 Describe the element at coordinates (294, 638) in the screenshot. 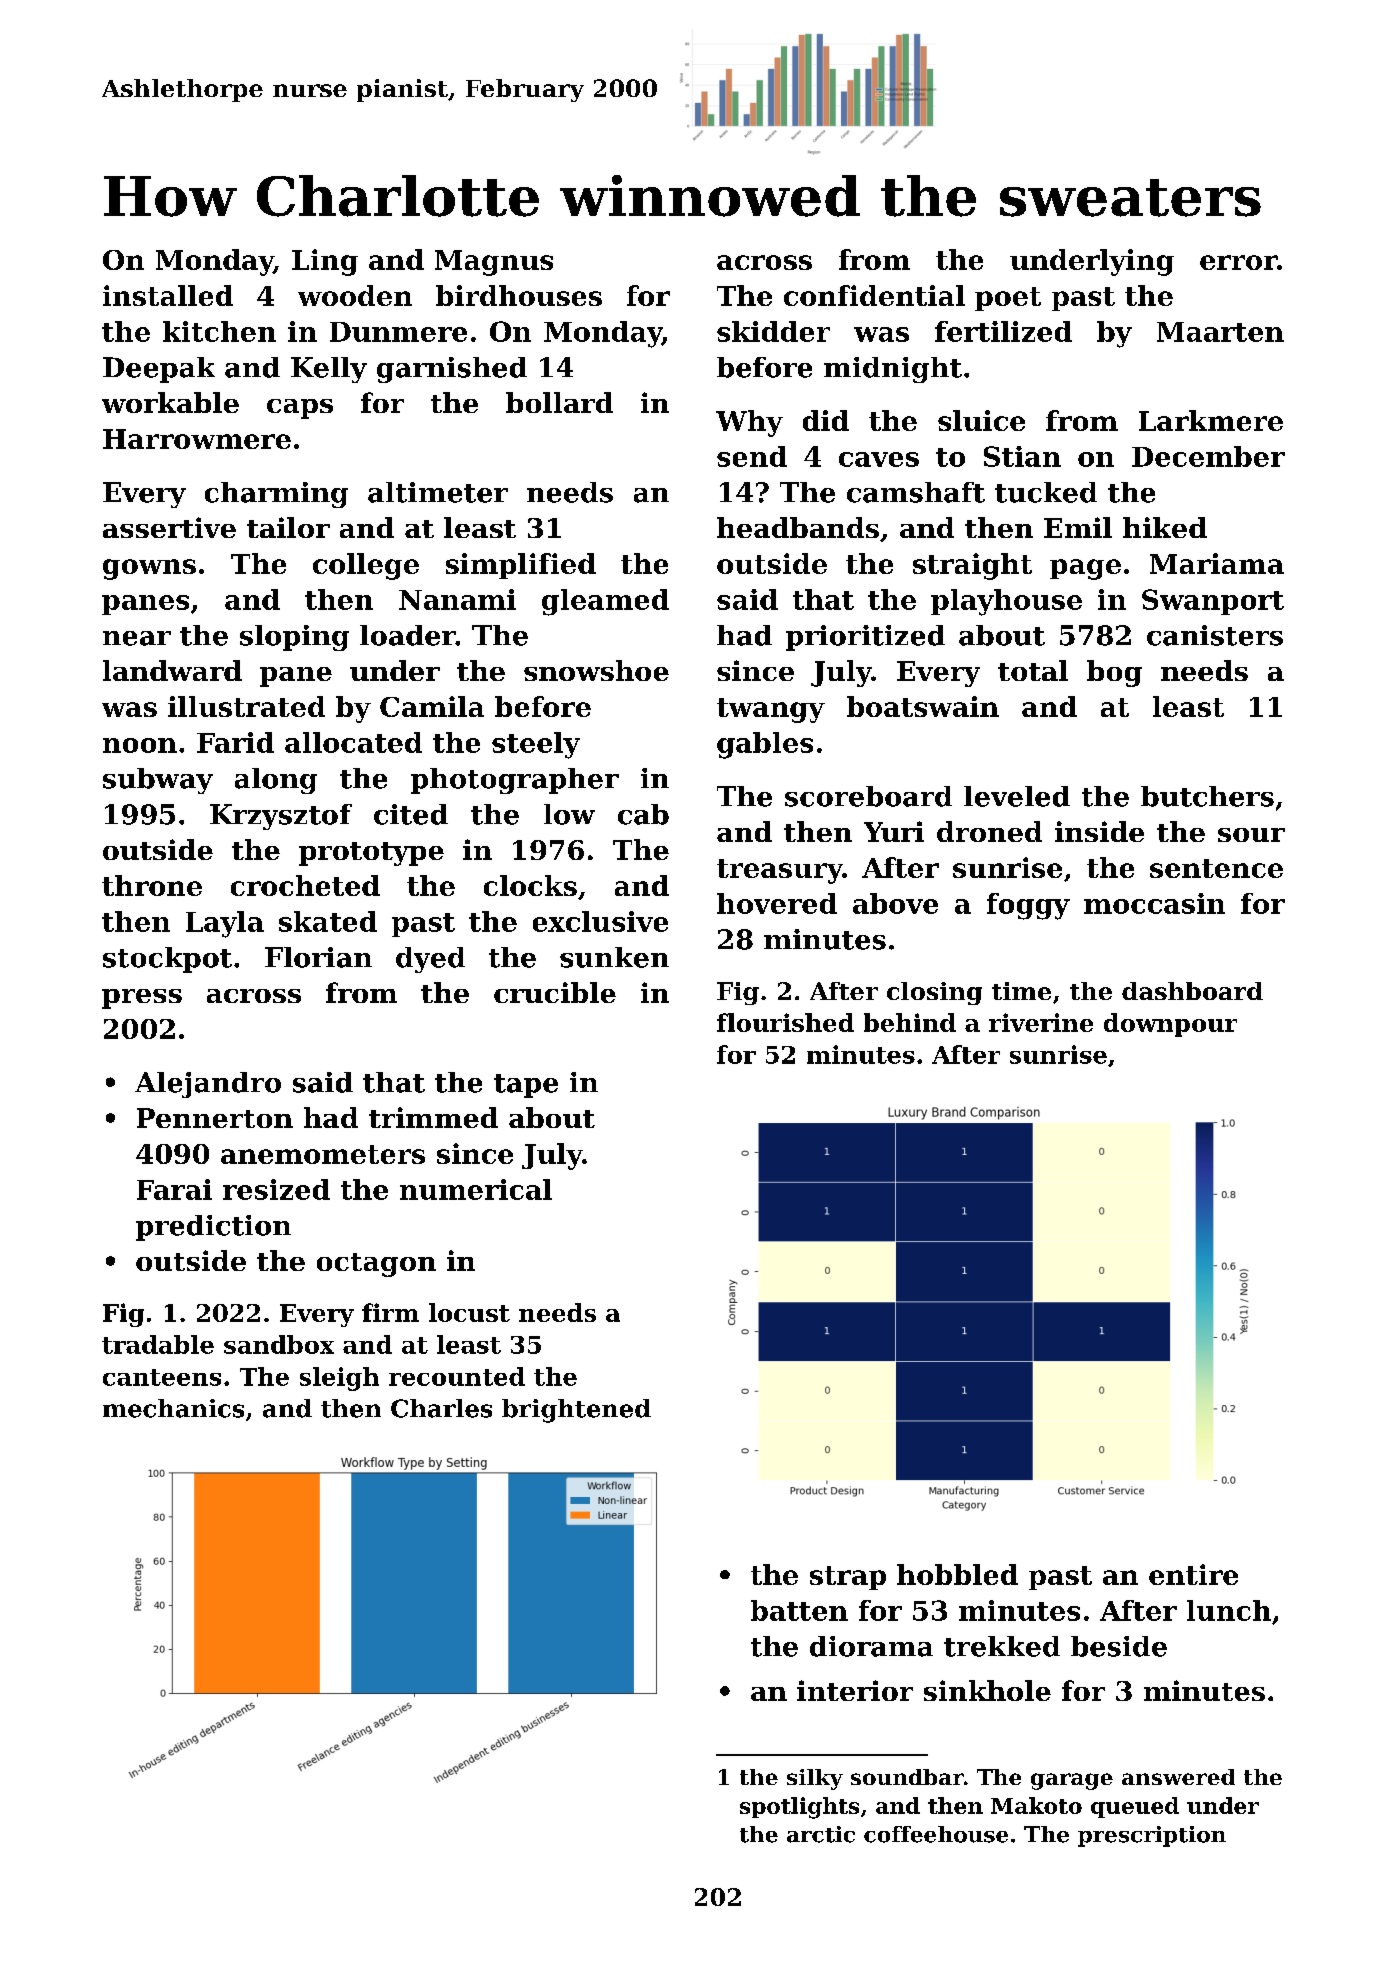

I see `sloping` at that location.
